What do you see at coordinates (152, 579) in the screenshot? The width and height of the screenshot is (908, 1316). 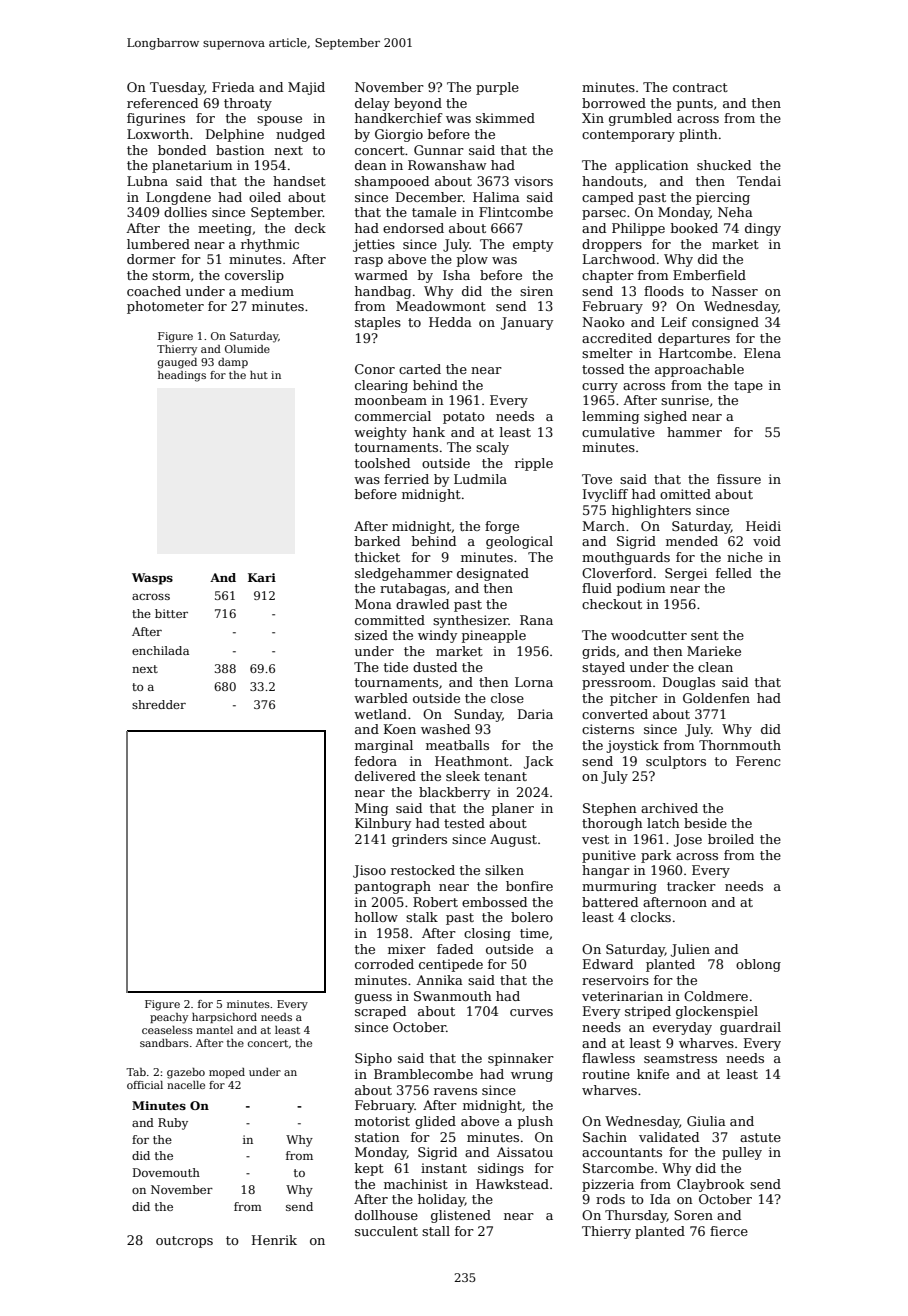 I see `Wasps` at bounding box center [152, 579].
